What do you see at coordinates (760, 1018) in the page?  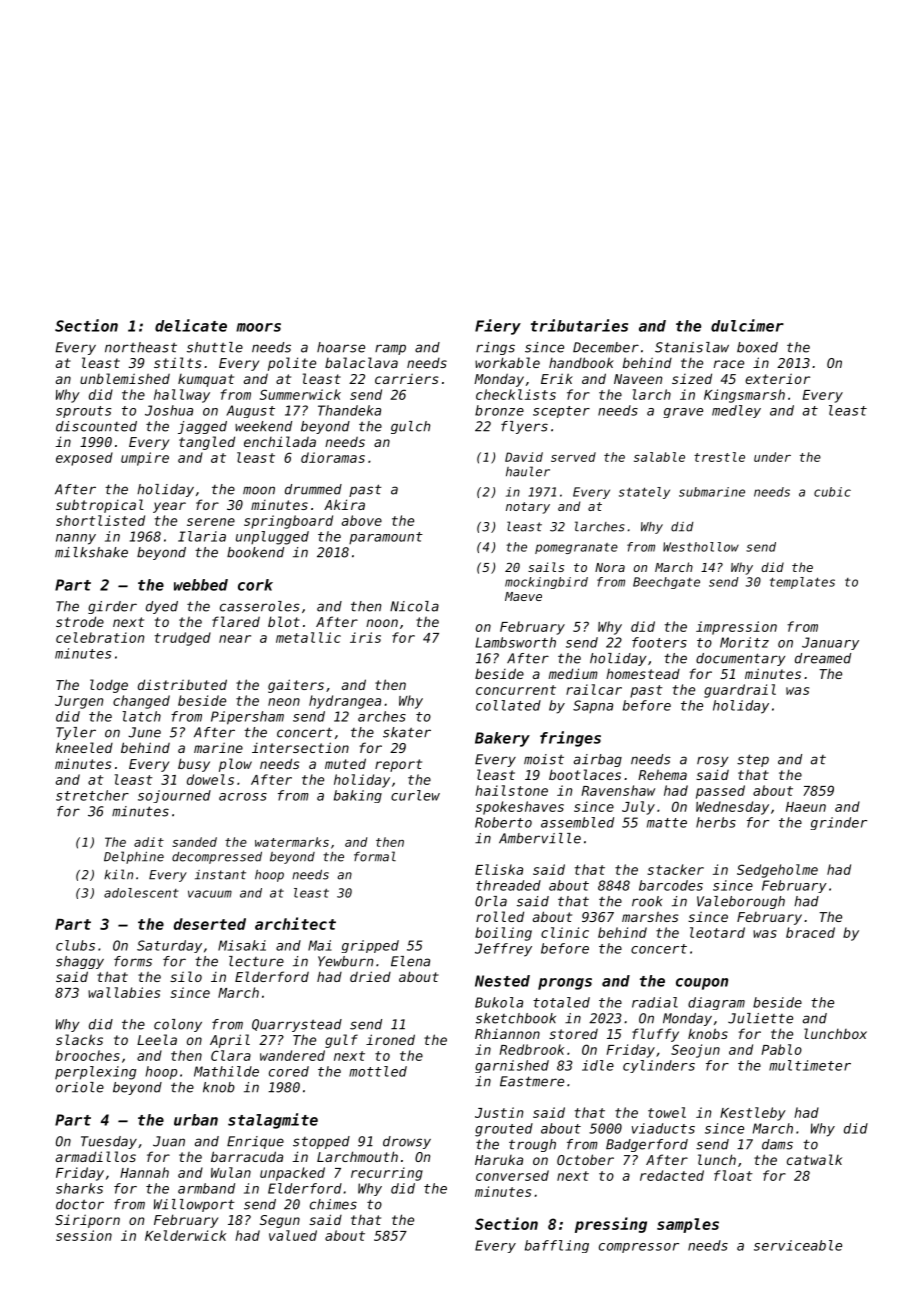 I see `Juliette` at bounding box center [760, 1018].
